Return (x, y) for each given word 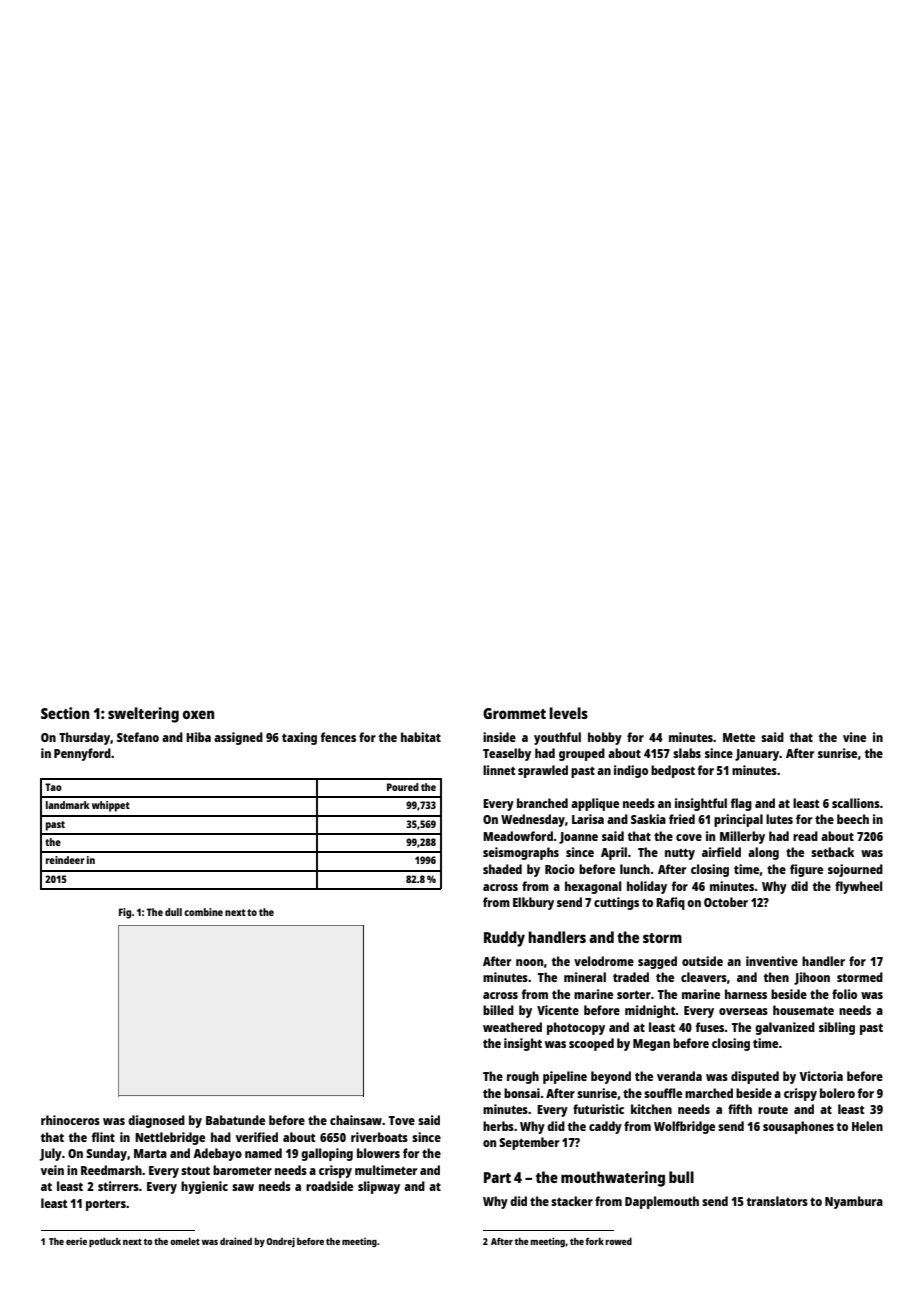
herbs (498, 1126)
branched (542, 803)
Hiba (198, 737)
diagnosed (156, 1121)
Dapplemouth (662, 1202)
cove (689, 837)
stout (195, 1170)
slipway (379, 1187)
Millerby (742, 837)
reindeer (65, 860)
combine (203, 912)
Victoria (821, 1076)
